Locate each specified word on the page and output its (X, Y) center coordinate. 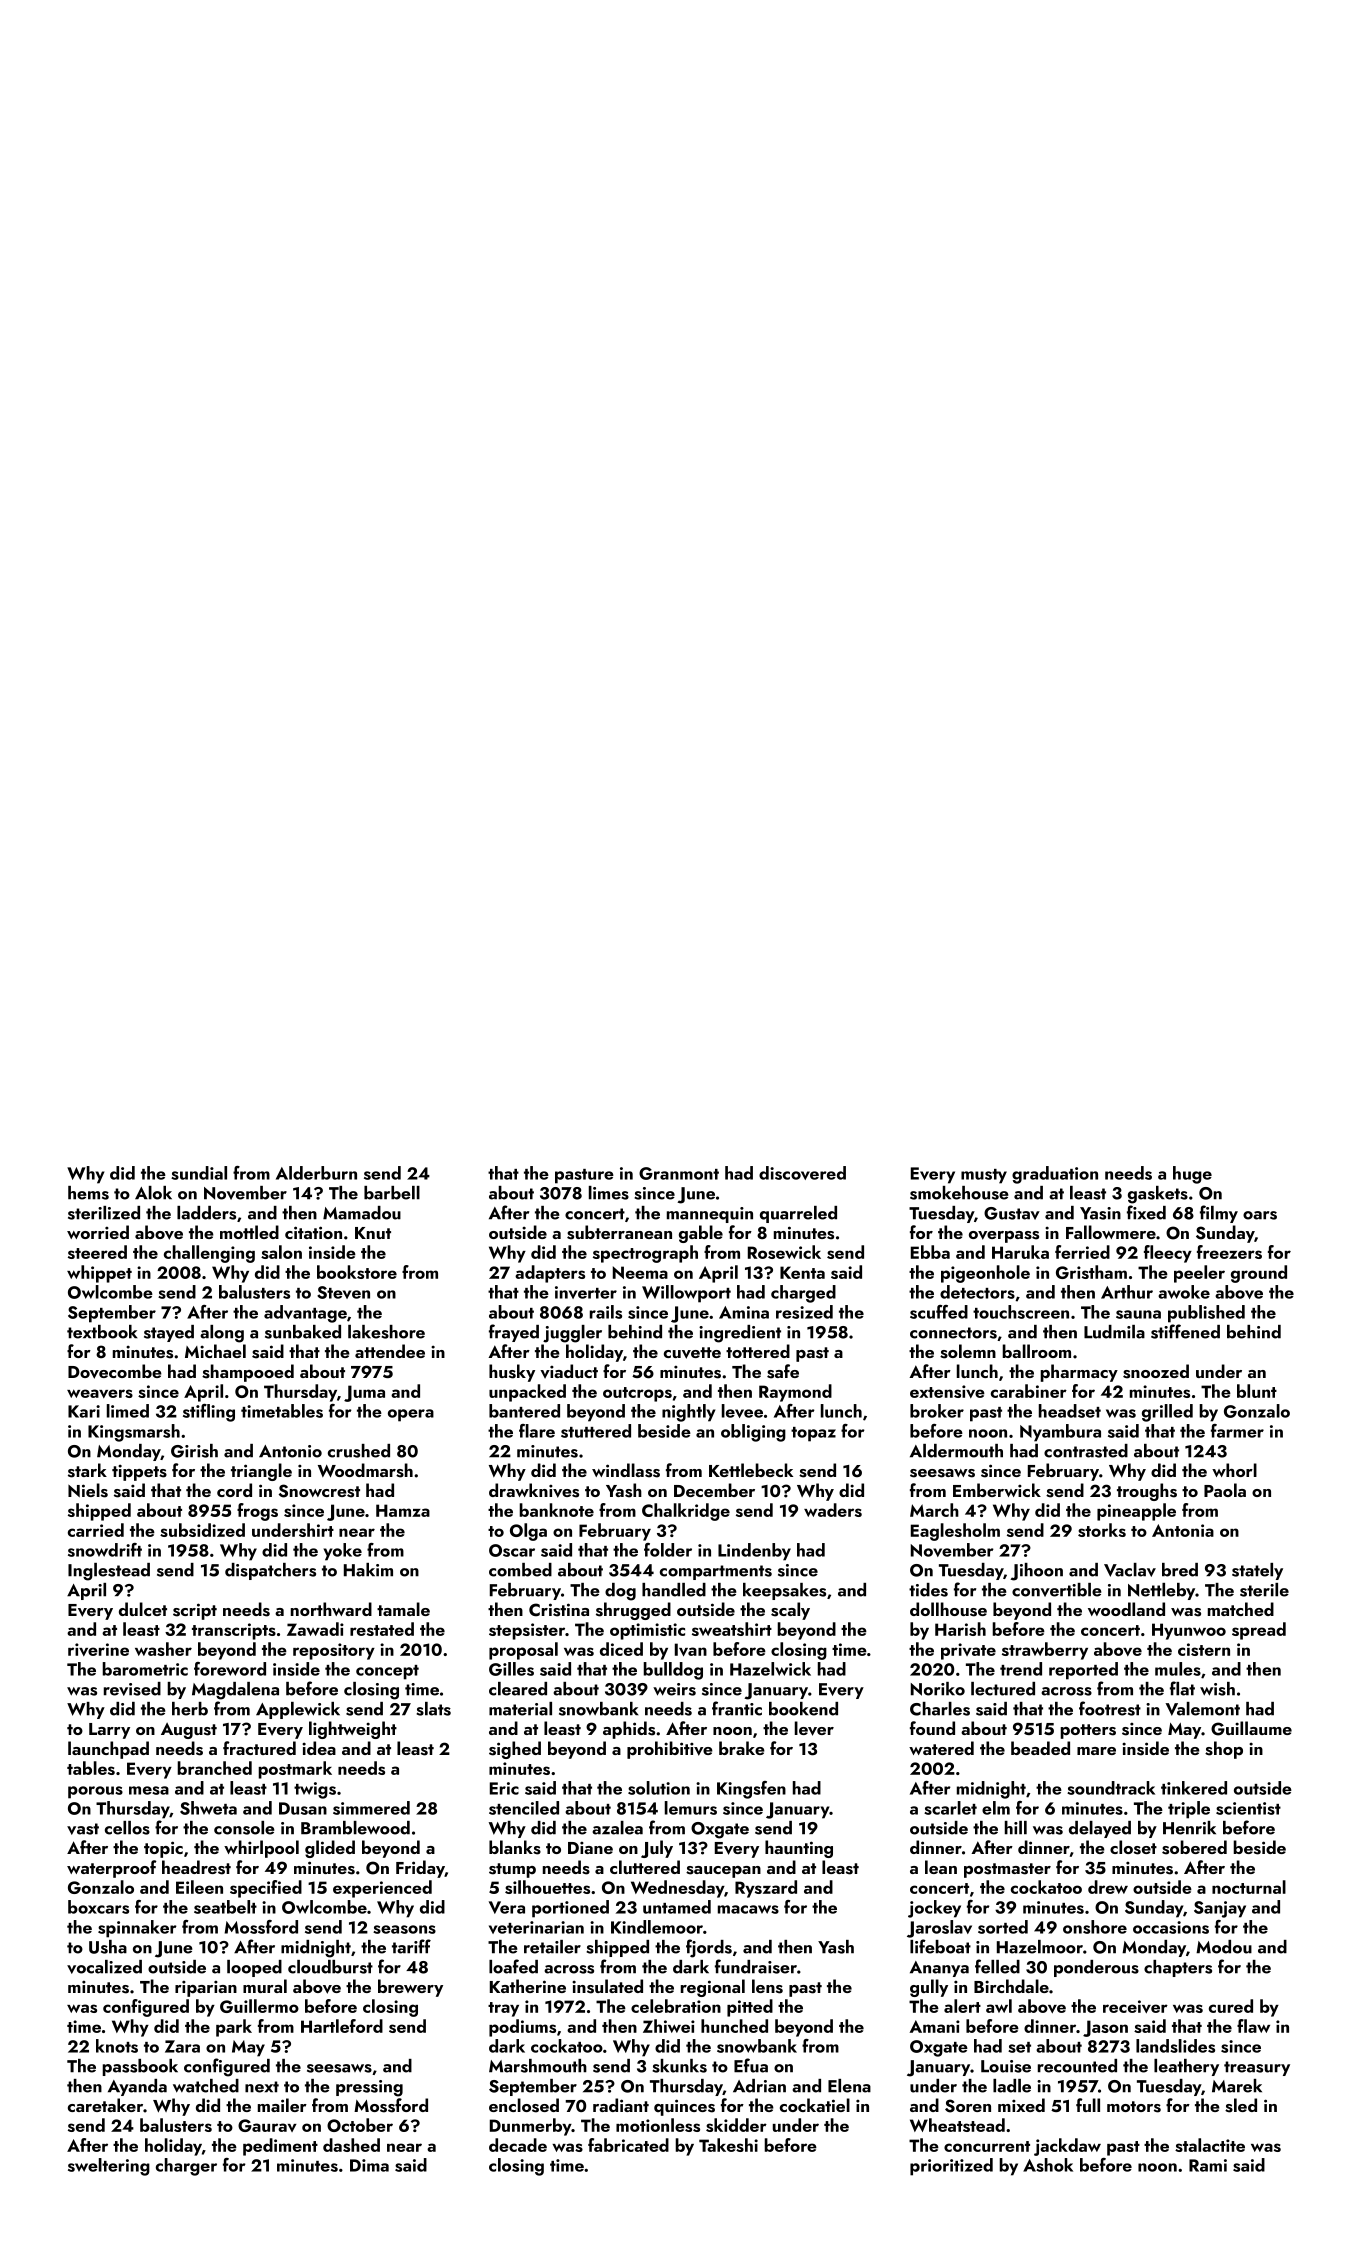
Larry (109, 1731)
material (520, 1709)
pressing (369, 2088)
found (932, 1728)
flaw (1253, 2026)
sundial (199, 1173)
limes (609, 1193)
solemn (968, 1351)
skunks (679, 2066)
